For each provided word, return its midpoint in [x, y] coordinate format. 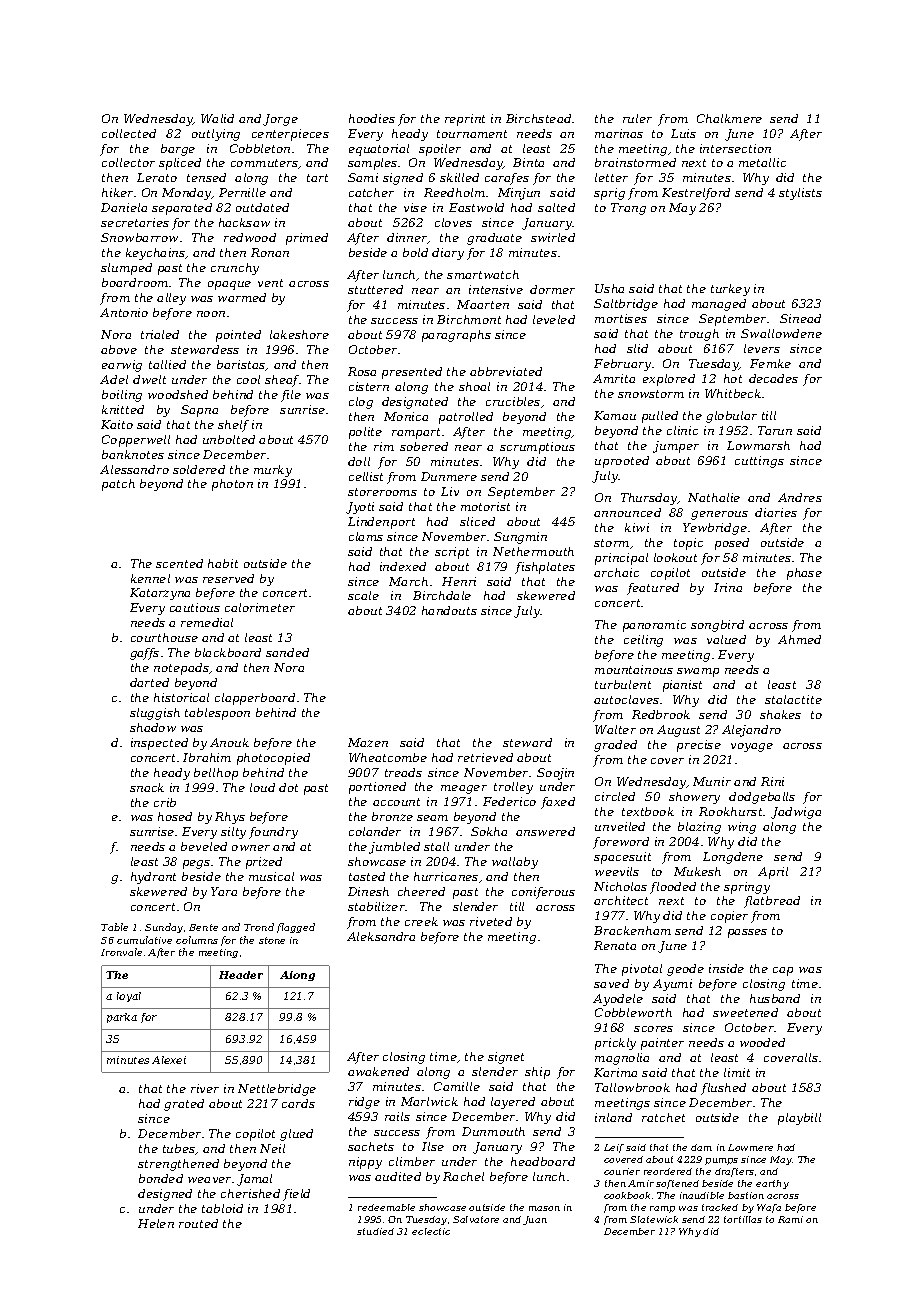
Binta [528, 162]
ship [537, 1073]
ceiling [643, 641]
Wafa [769, 1208]
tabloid [222, 1208]
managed [719, 305]
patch [118, 485]
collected [129, 133]
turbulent [623, 684]
